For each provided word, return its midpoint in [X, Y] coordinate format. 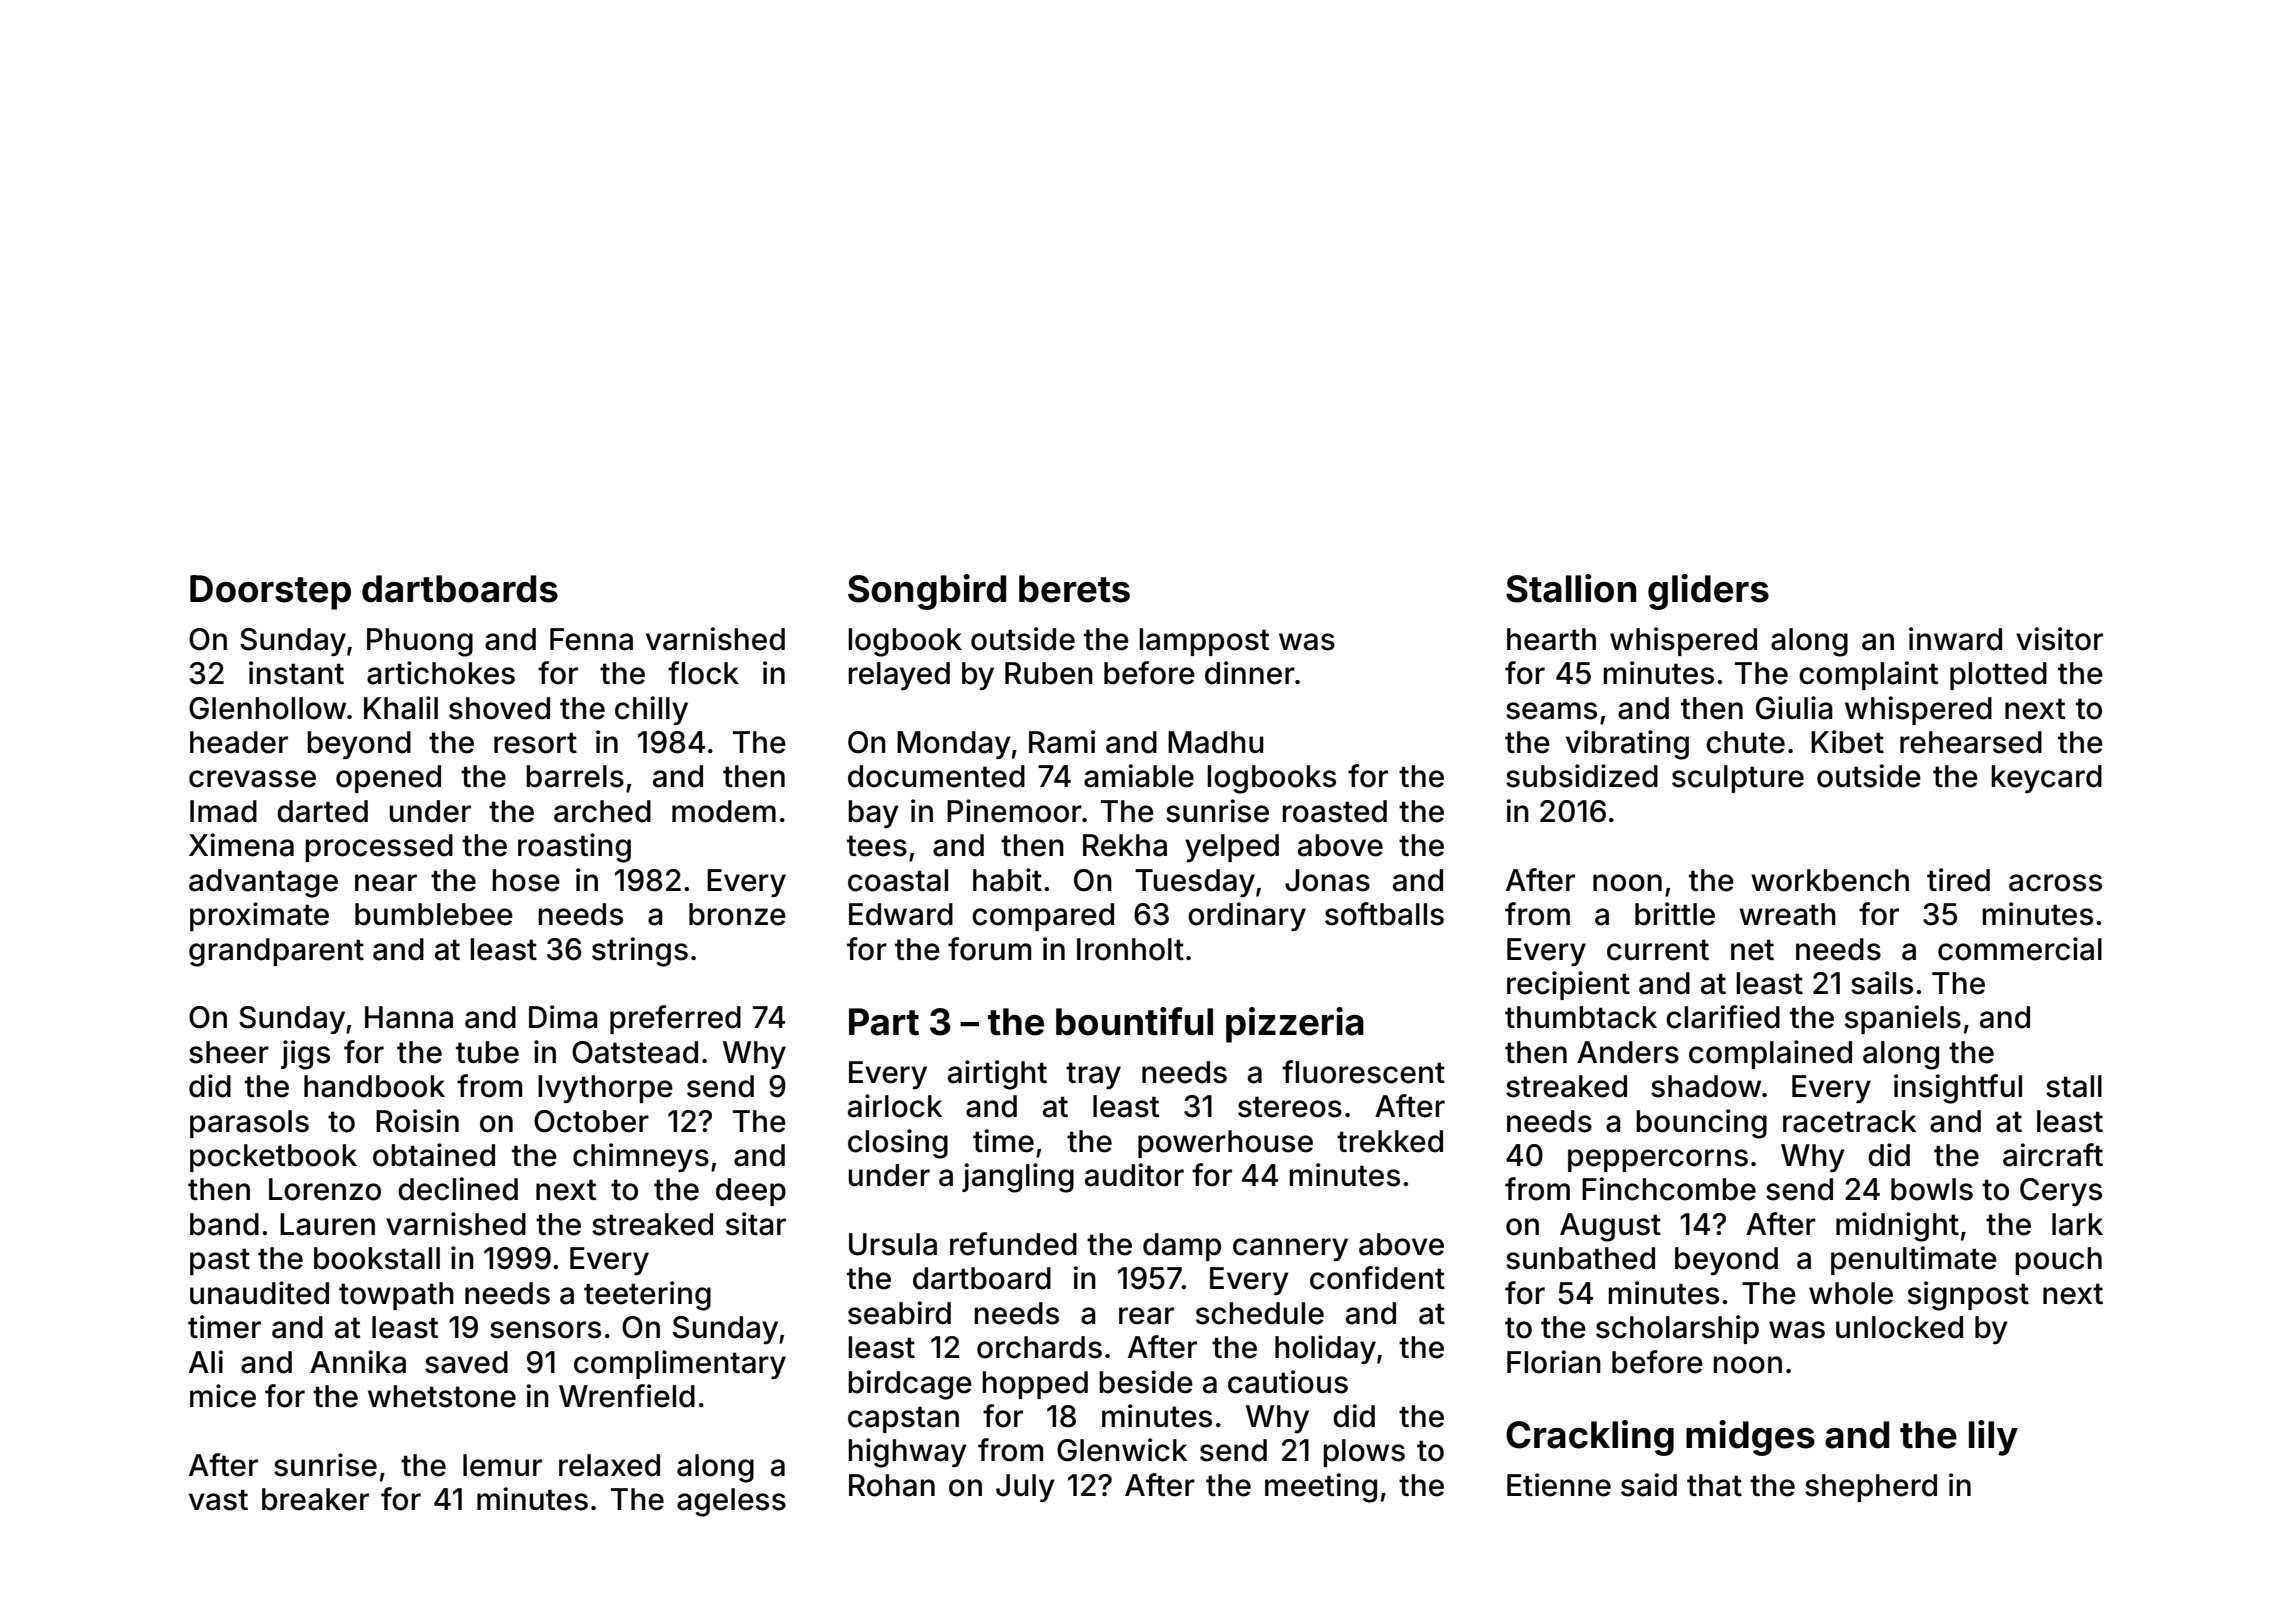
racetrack [1849, 1121]
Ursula [893, 1244]
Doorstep [270, 592]
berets [1074, 589]
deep [751, 1192]
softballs [1384, 914]
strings [640, 952]
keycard [2046, 779]
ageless [731, 1502]
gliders [1708, 592]
